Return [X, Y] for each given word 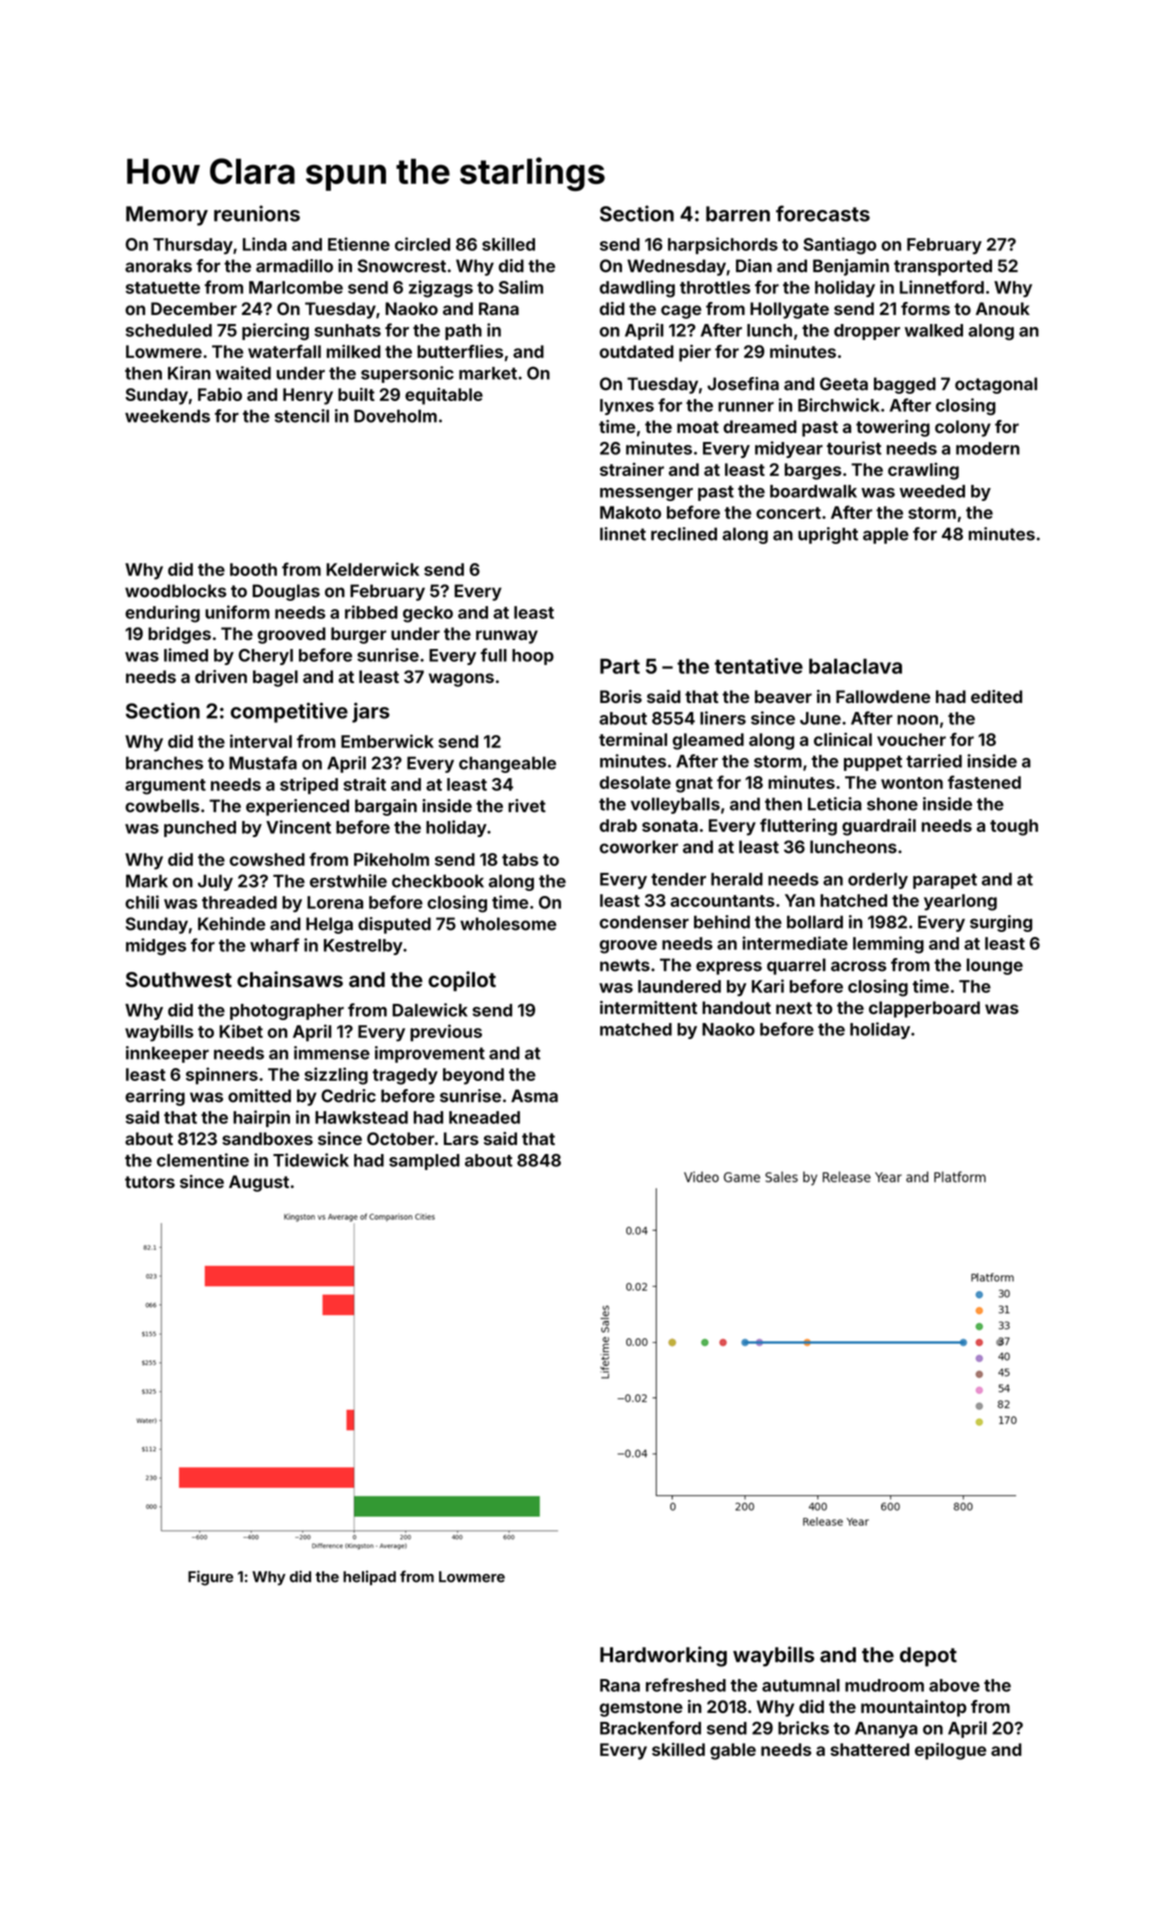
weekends [167, 416]
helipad [369, 1578]
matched [636, 1029]
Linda [265, 244]
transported [943, 267]
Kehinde [231, 924]
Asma [534, 1096]
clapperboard [924, 1009]
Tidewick [311, 1160]
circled [422, 244]
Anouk [1003, 308]
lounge [995, 966]
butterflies [460, 351]
